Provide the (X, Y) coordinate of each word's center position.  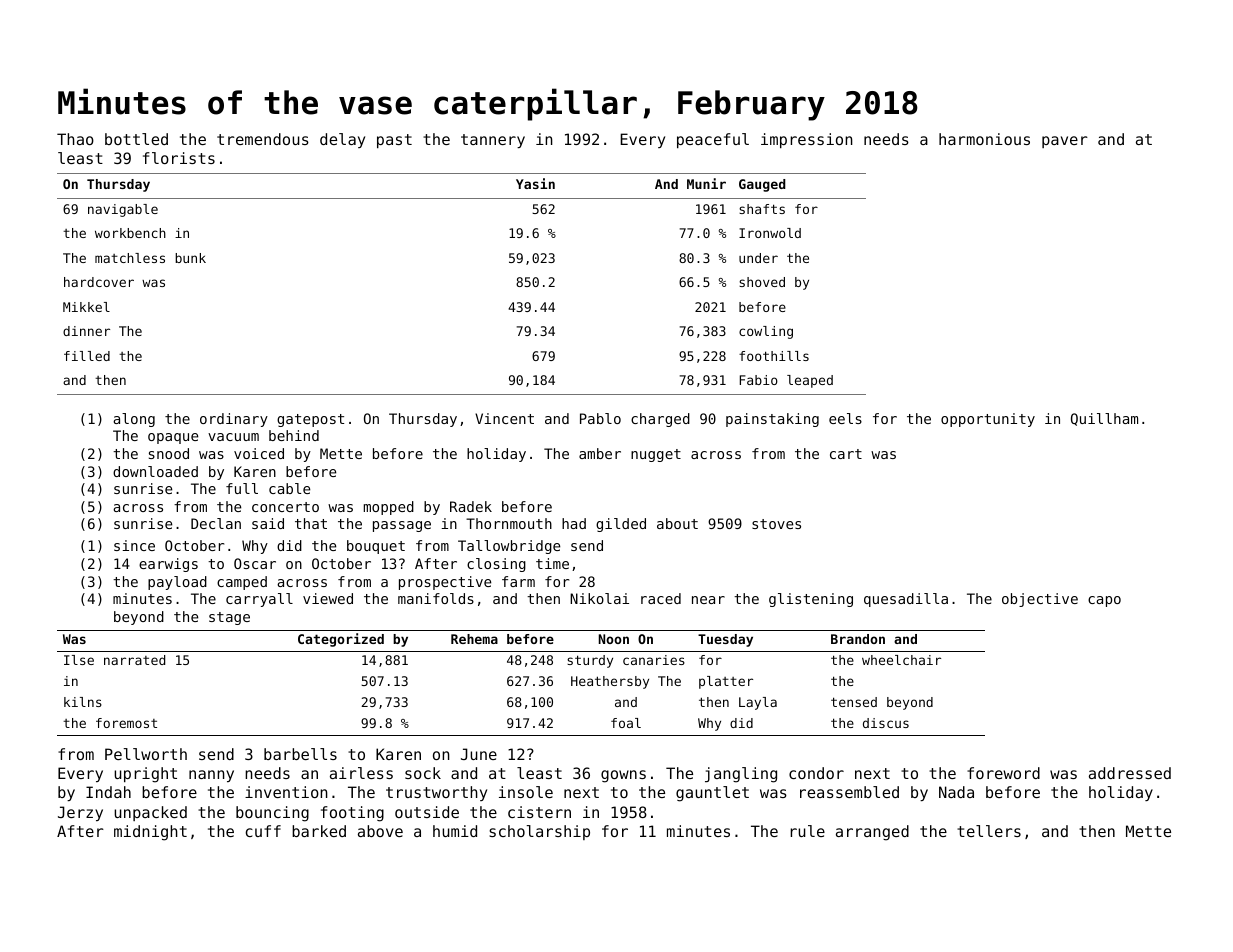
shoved (762, 282)
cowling (766, 332)
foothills (774, 356)
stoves (776, 524)
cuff (263, 831)
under (758, 258)
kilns (83, 702)
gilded (621, 525)
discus (886, 723)
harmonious (984, 139)
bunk (190, 258)
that (311, 523)
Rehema (474, 639)
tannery (493, 141)
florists (179, 158)
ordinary (234, 420)
